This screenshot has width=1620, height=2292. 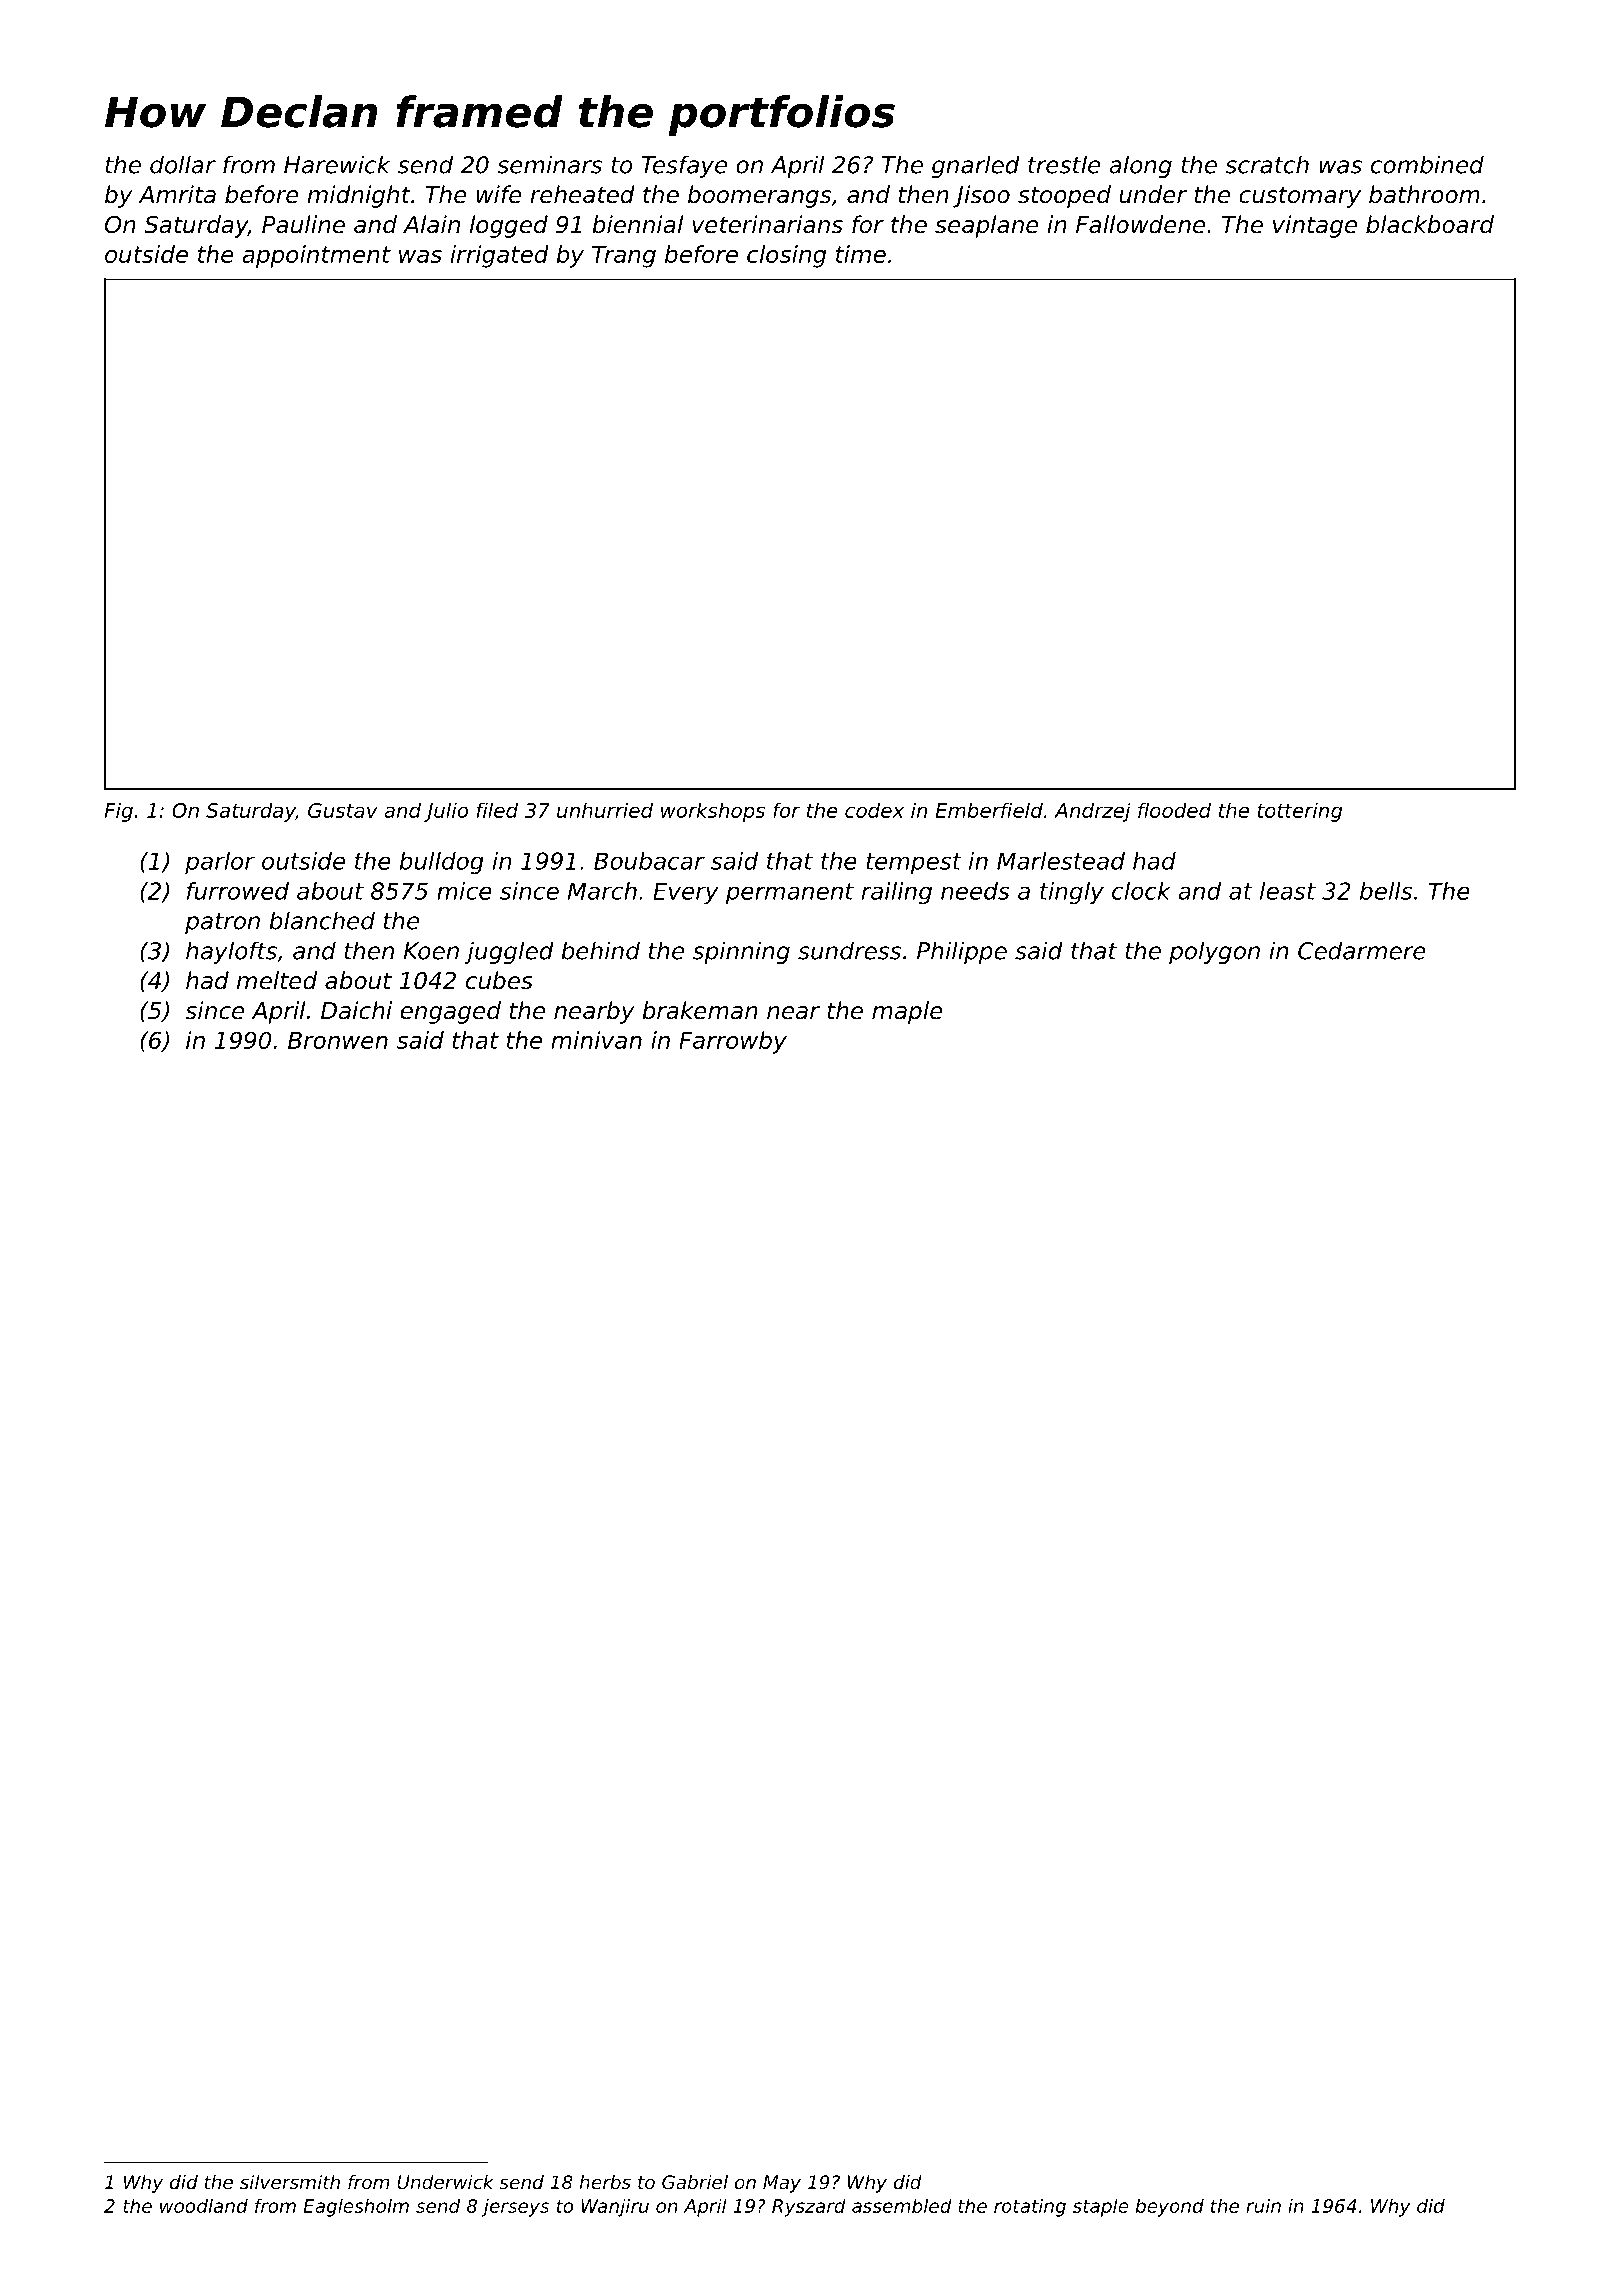 I want to click on Cedarmere, so click(x=1362, y=950).
